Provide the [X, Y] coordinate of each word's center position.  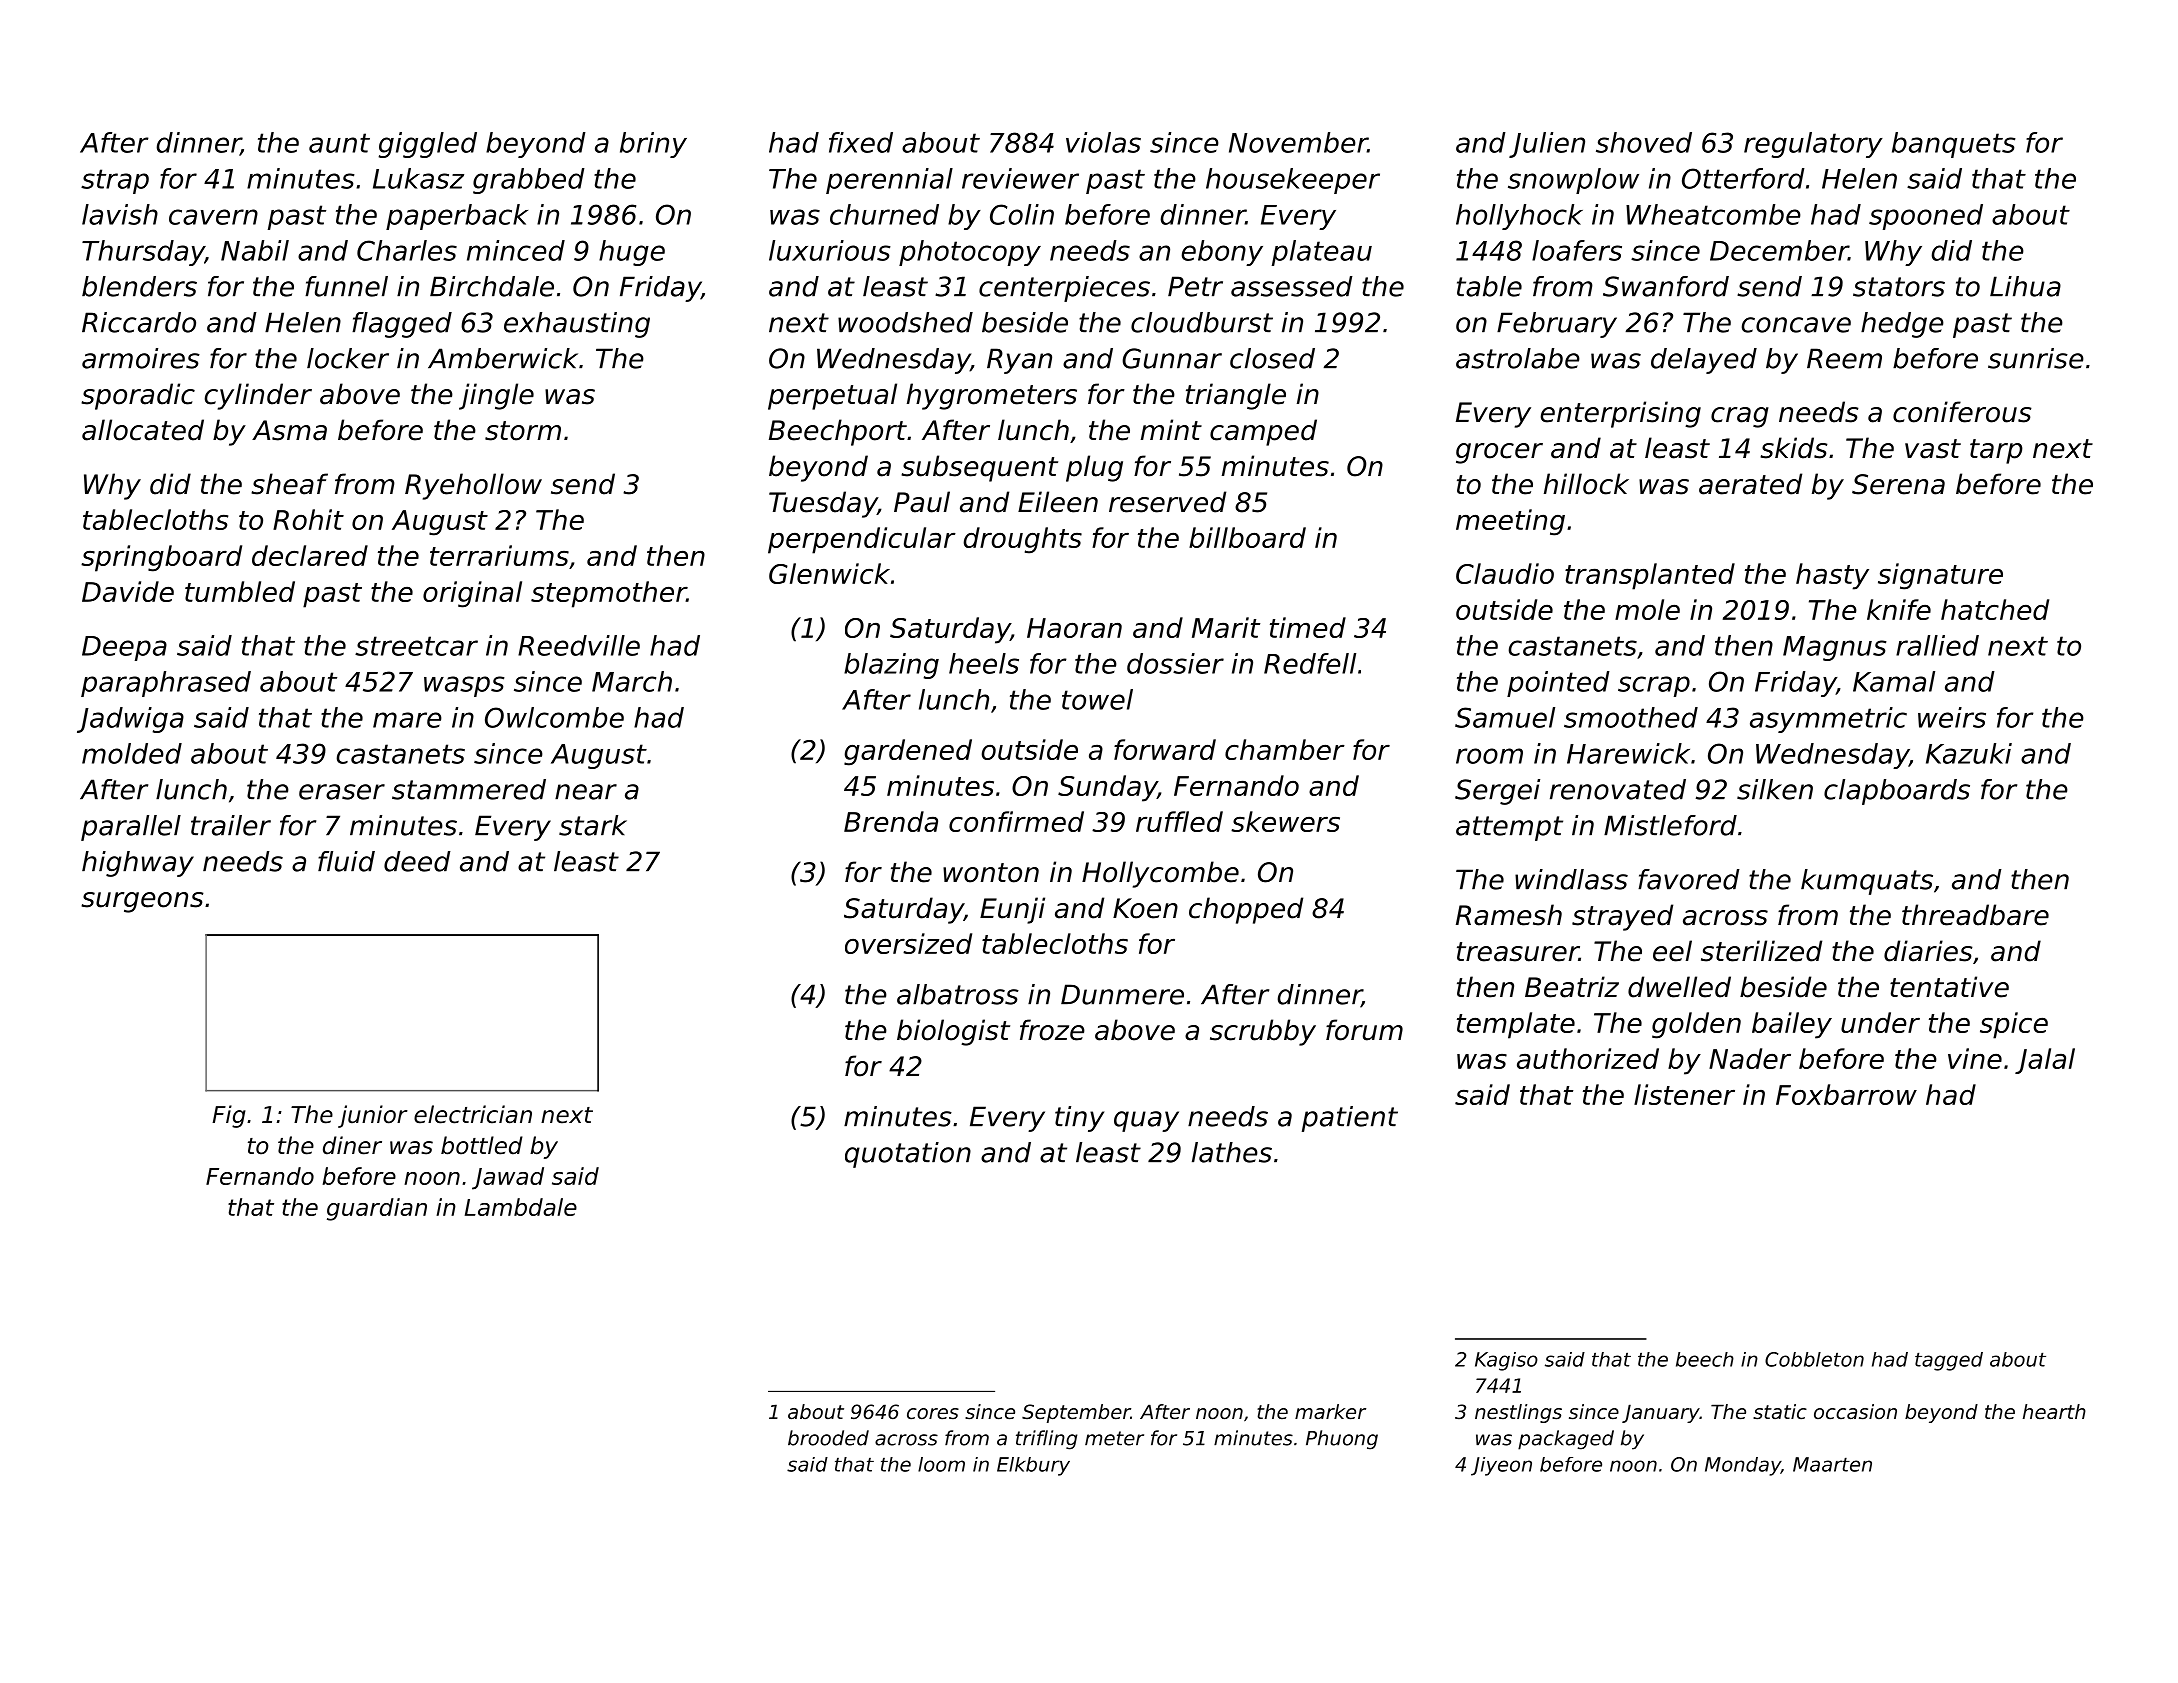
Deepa [124, 648]
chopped [1246, 910]
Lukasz [418, 178]
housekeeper [1293, 181]
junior [373, 1116]
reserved [1167, 502]
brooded [828, 1438]
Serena [1898, 484]
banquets [1954, 145]
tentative [1949, 987]
